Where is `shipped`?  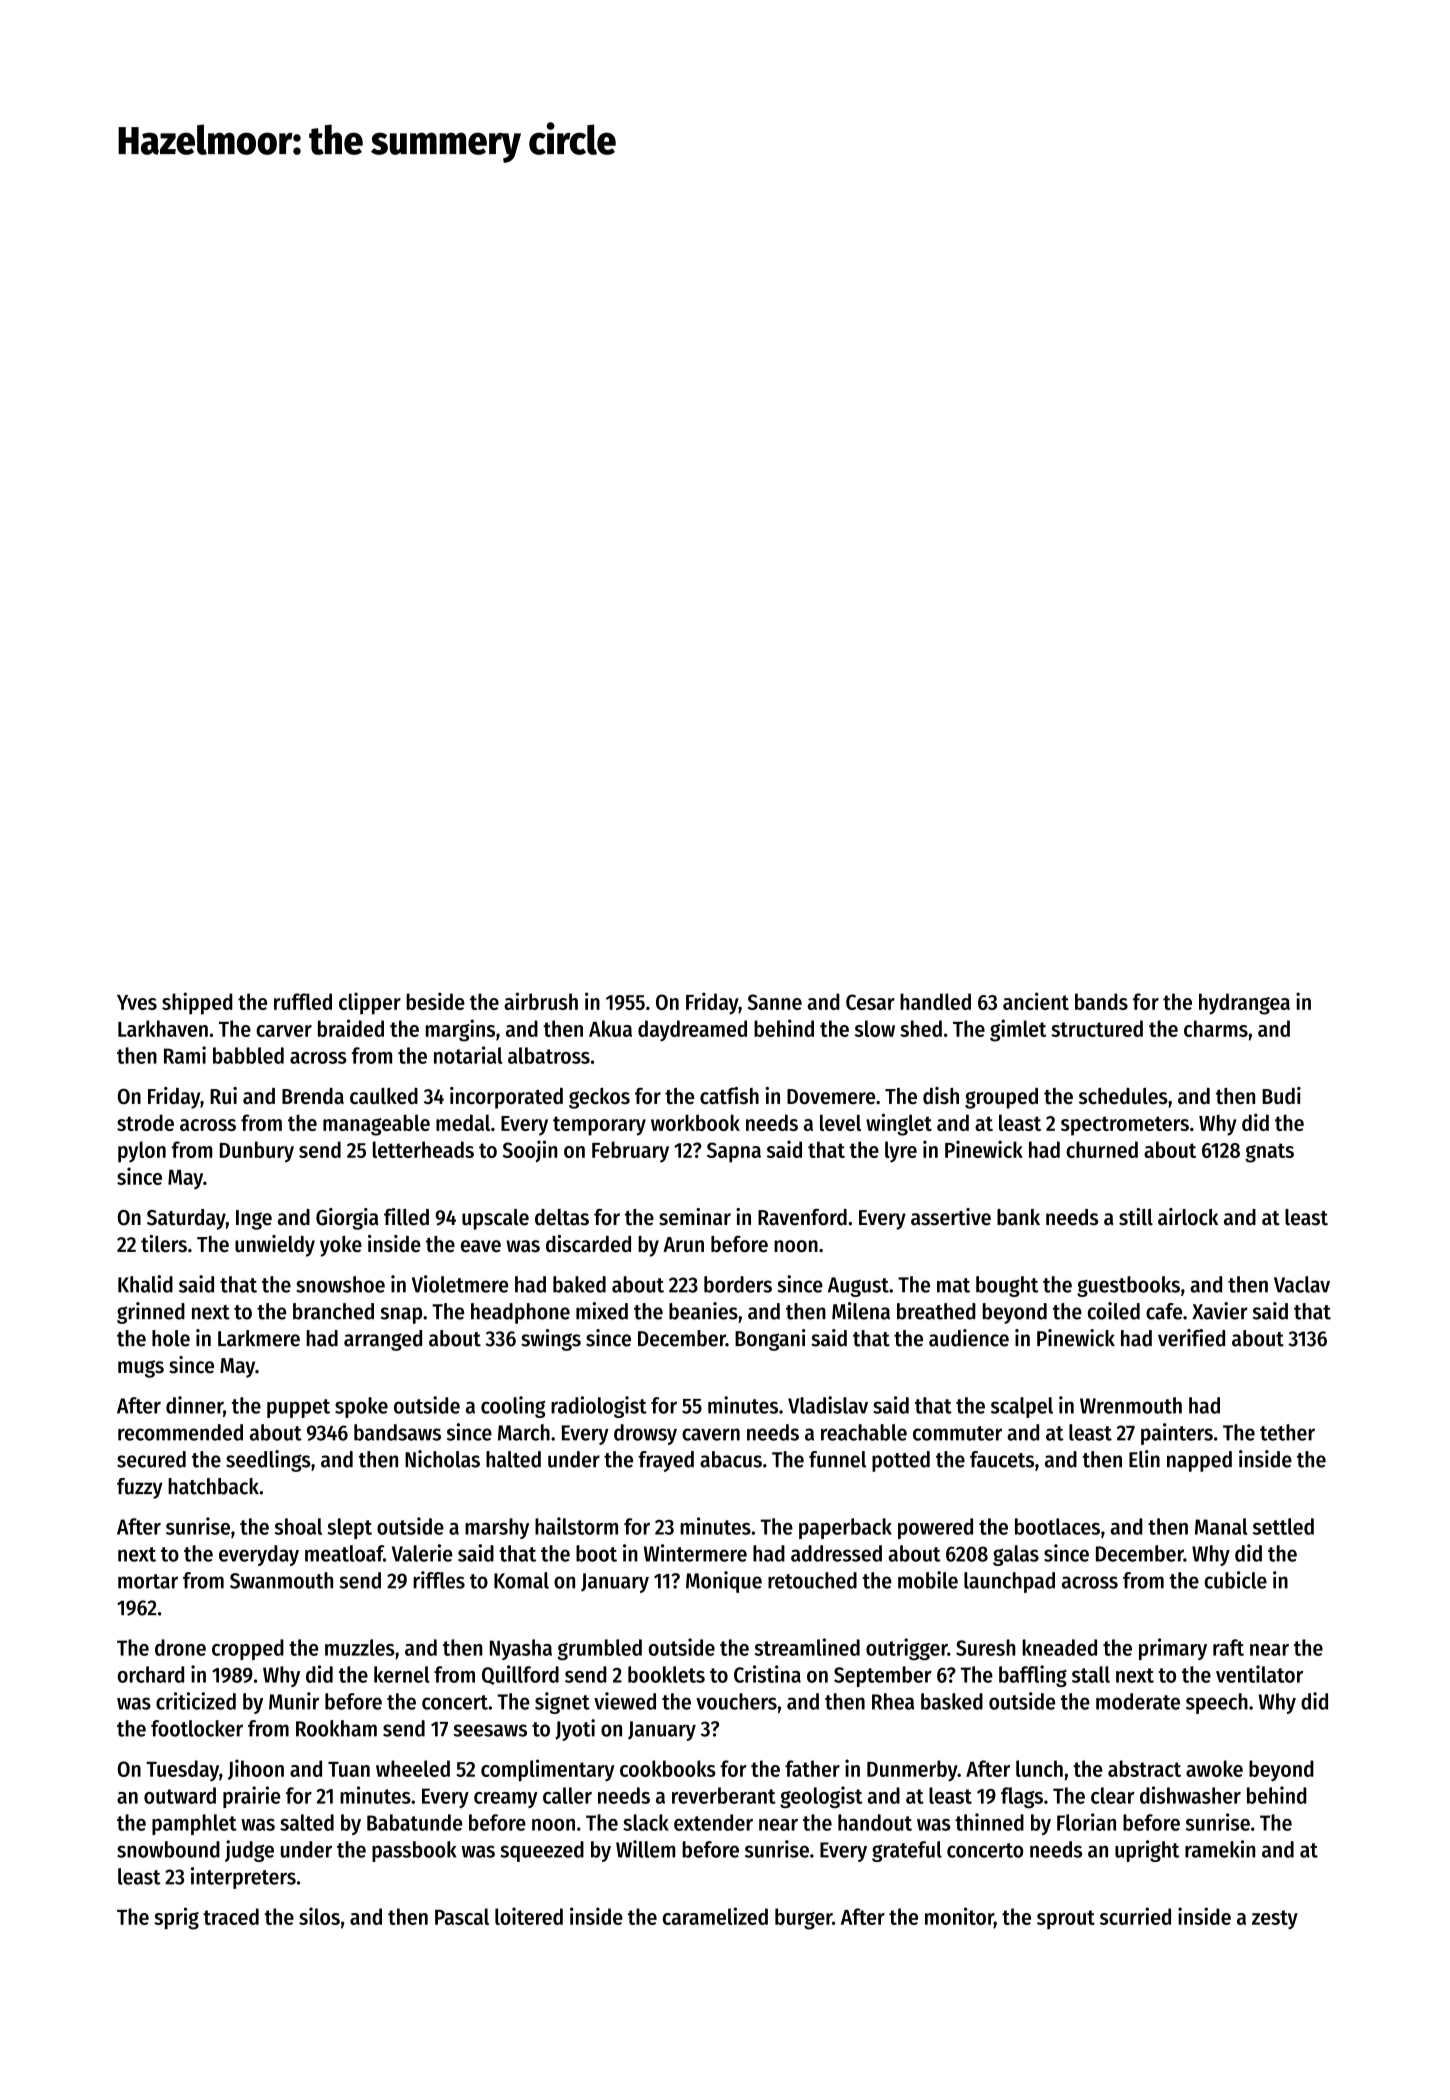 shipped is located at coordinates (197, 1003).
